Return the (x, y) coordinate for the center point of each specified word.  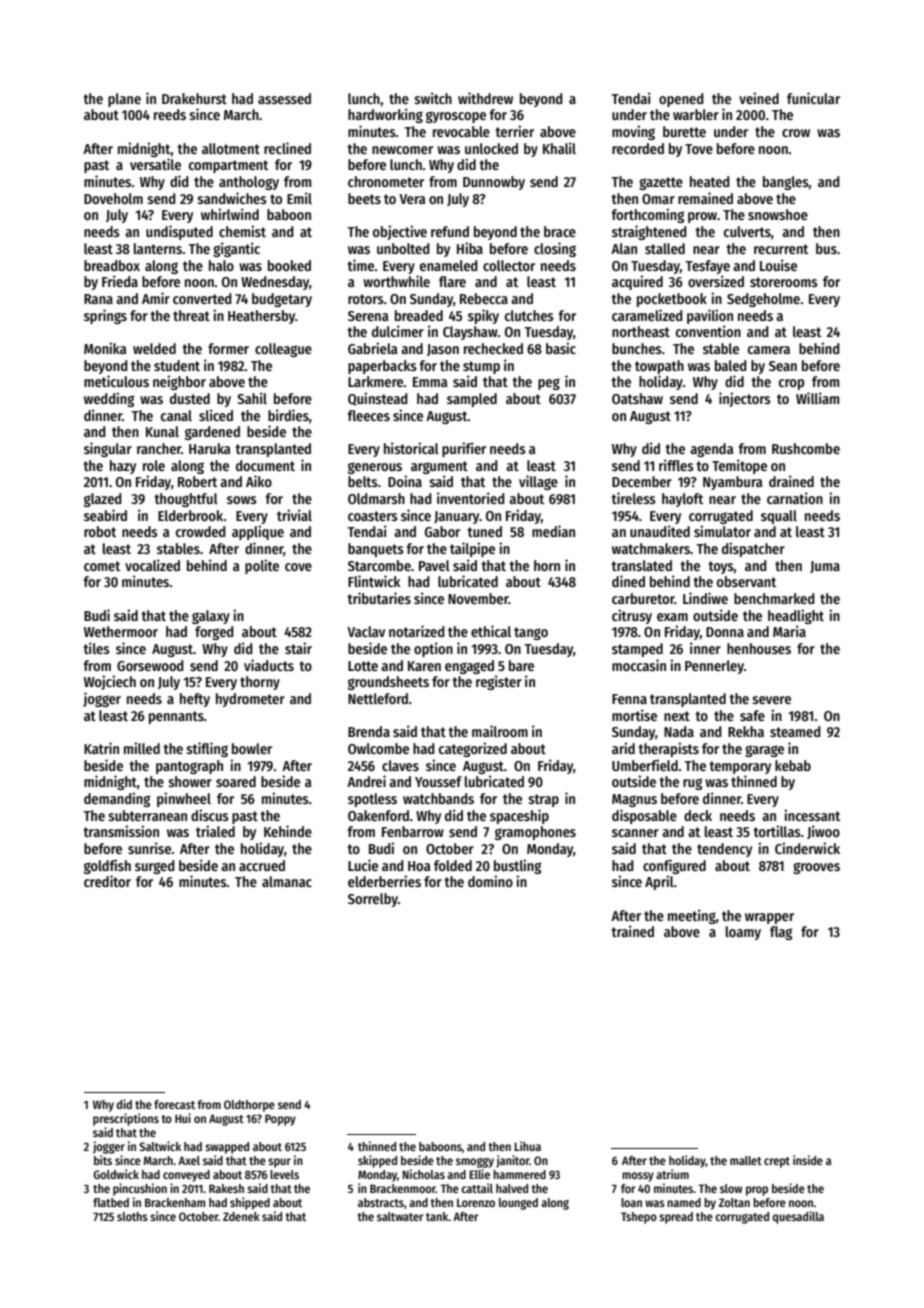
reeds (170, 114)
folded (453, 865)
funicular (813, 98)
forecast (174, 1104)
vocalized (152, 565)
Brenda (369, 731)
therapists (668, 749)
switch (433, 98)
